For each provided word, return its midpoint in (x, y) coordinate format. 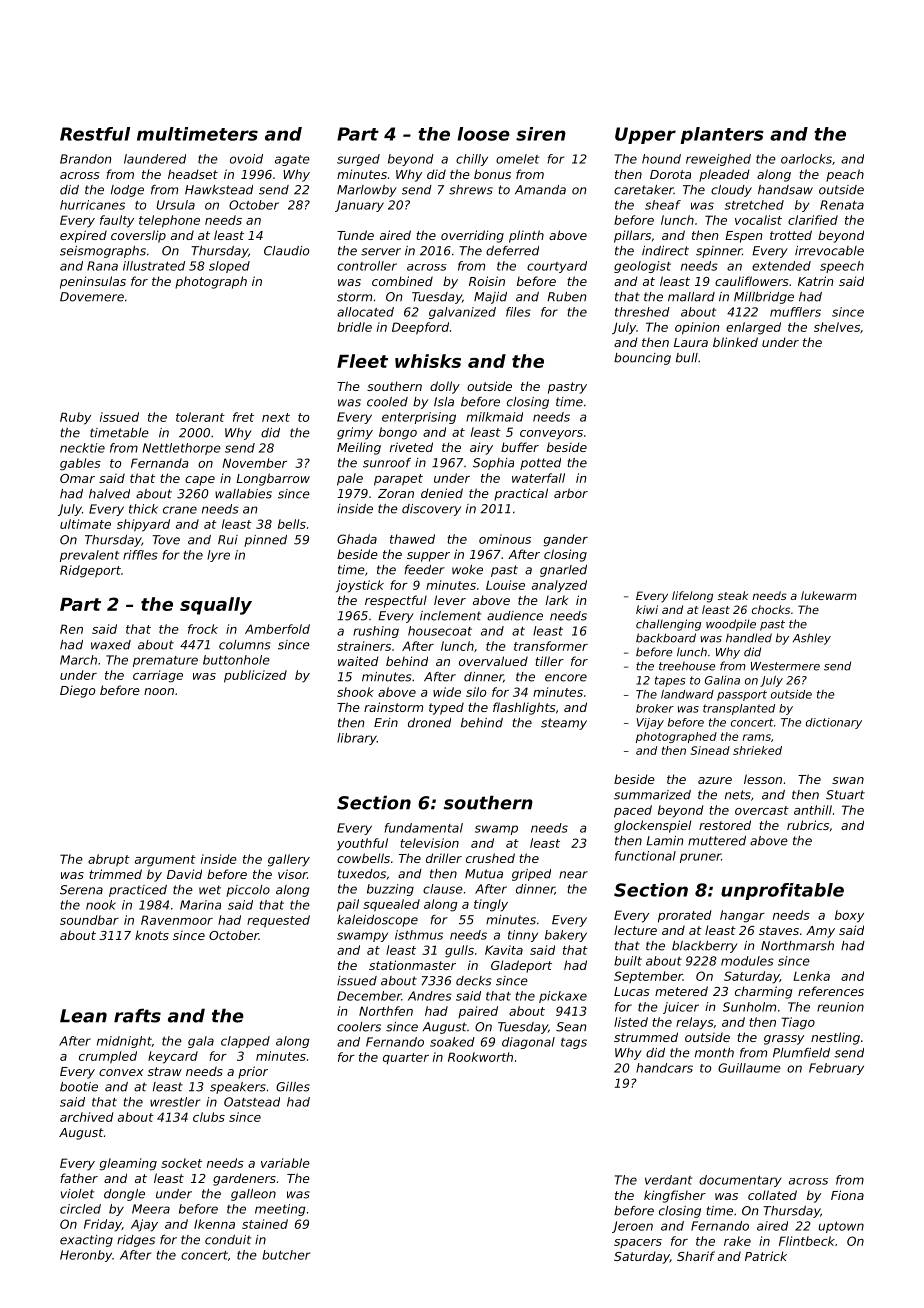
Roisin (487, 281)
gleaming (128, 1164)
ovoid (246, 159)
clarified (813, 220)
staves (779, 930)
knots (152, 935)
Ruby (75, 418)
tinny (523, 936)
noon (159, 691)
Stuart (845, 795)
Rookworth (480, 1057)
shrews (471, 190)
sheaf (663, 205)
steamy (564, 724)
